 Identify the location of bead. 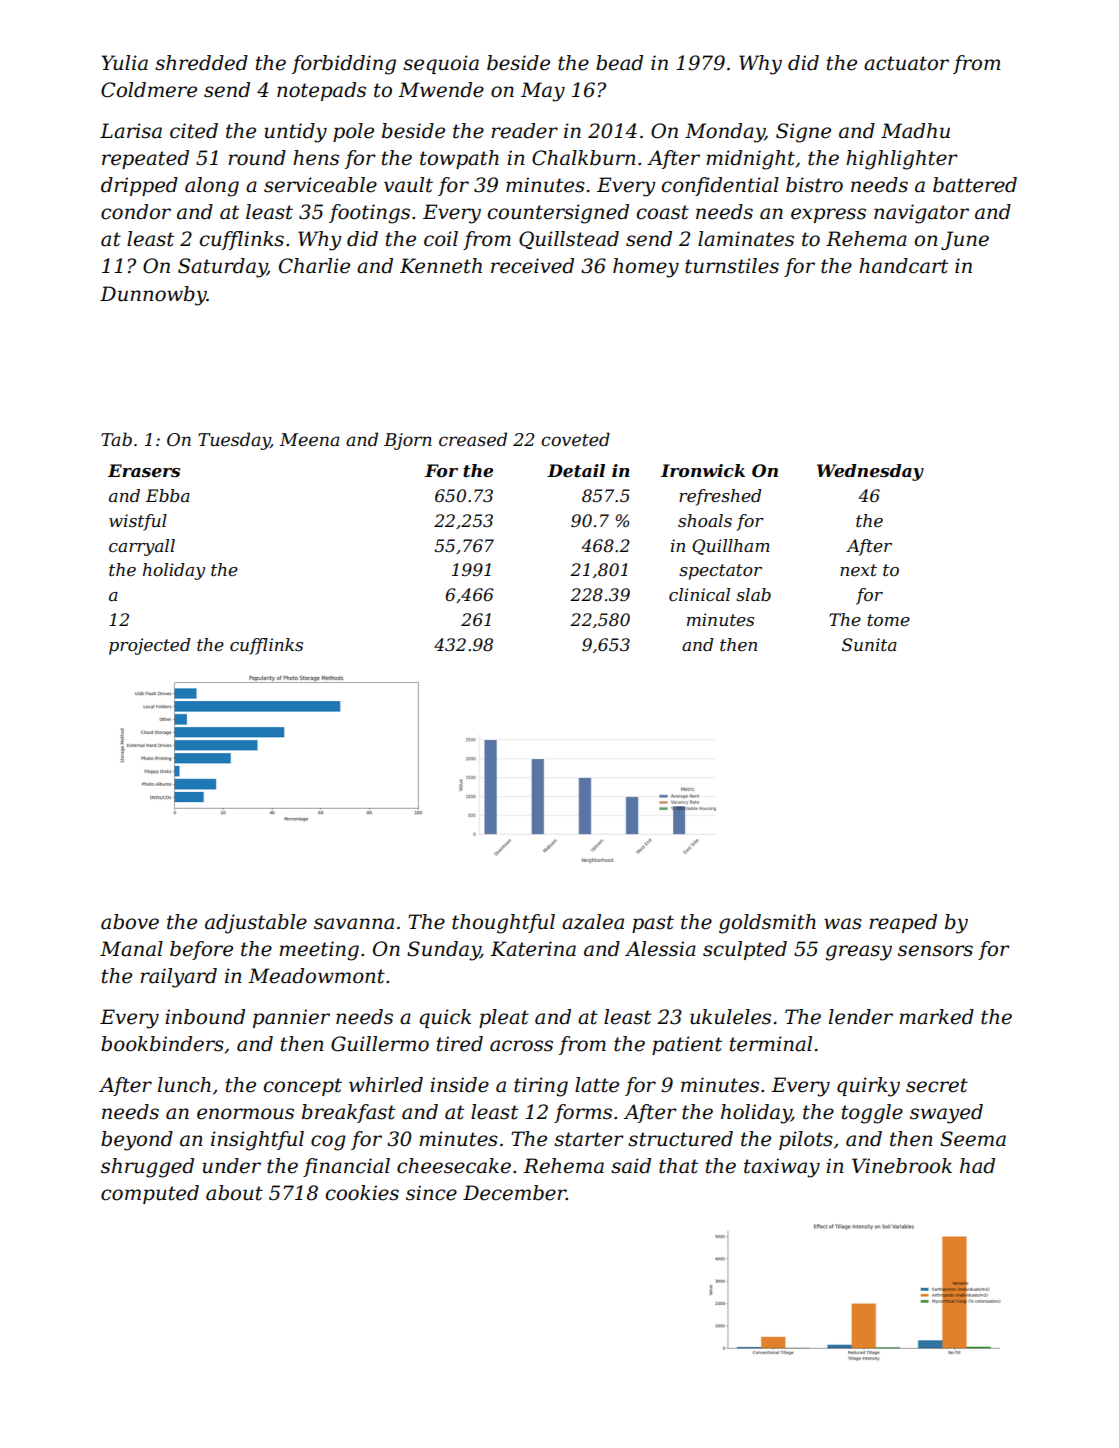
(619, 63).
